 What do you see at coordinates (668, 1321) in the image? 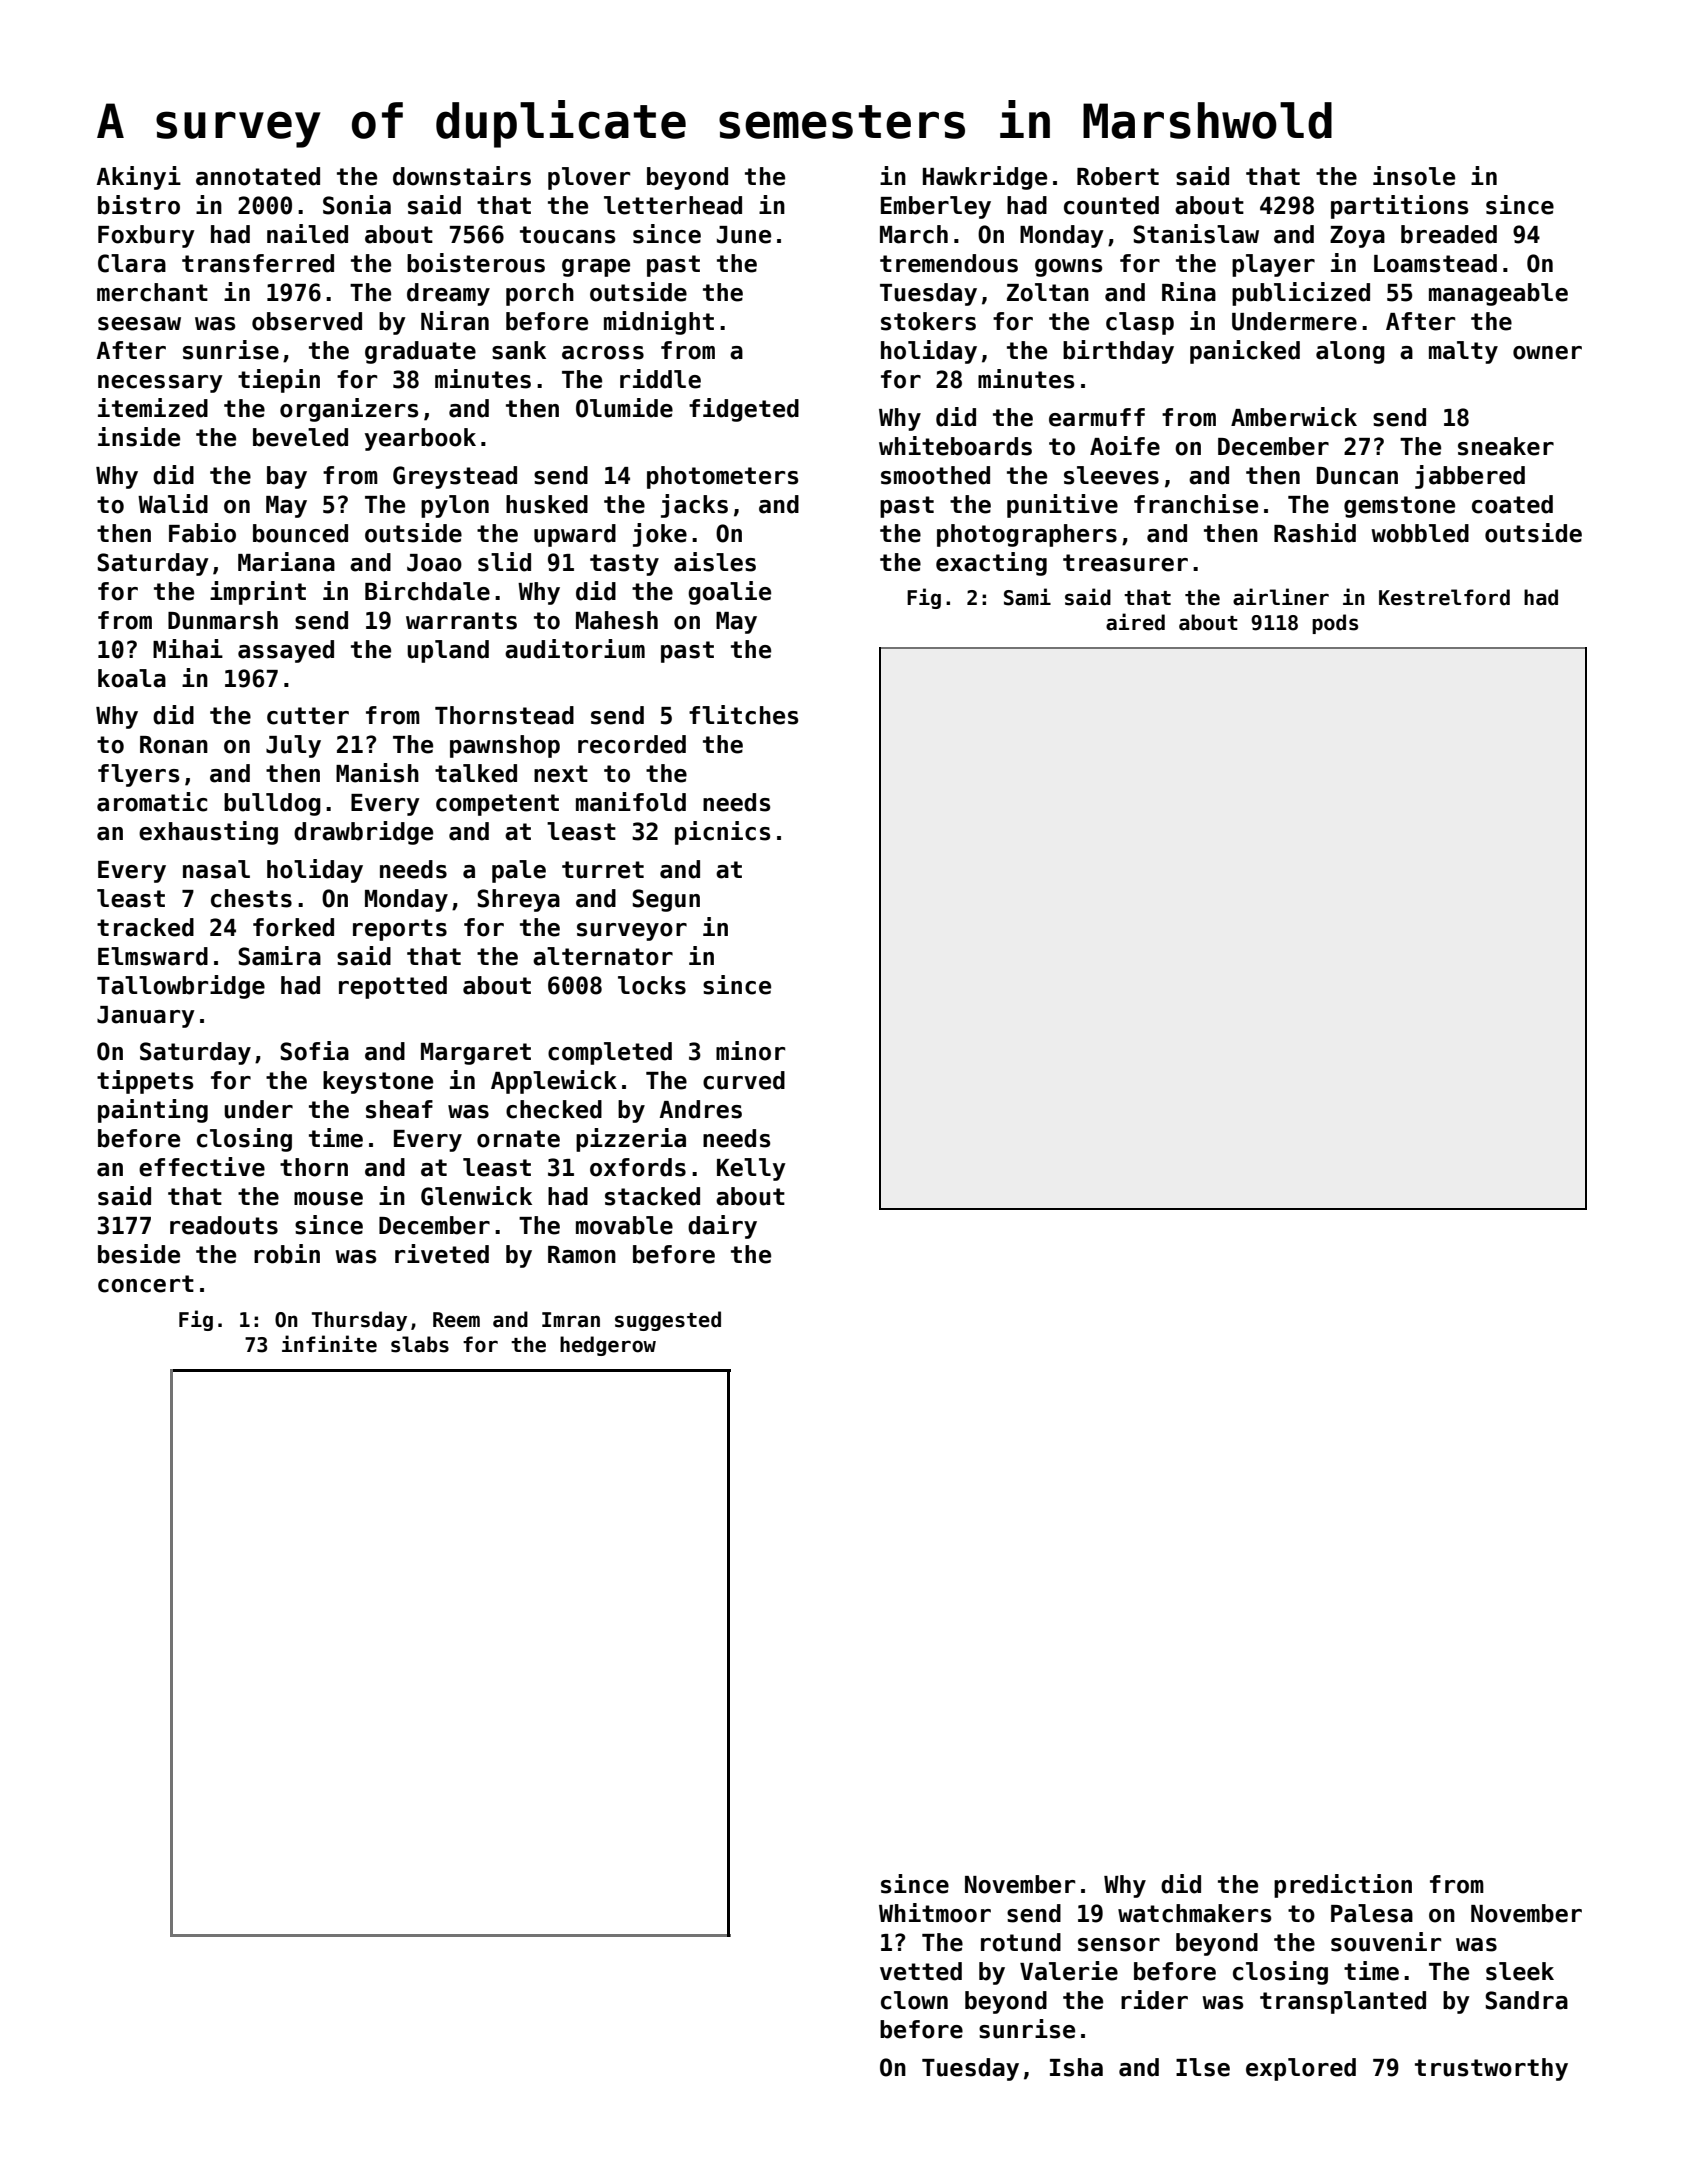
I see `suggested` at bounding box center [668, 1321].
